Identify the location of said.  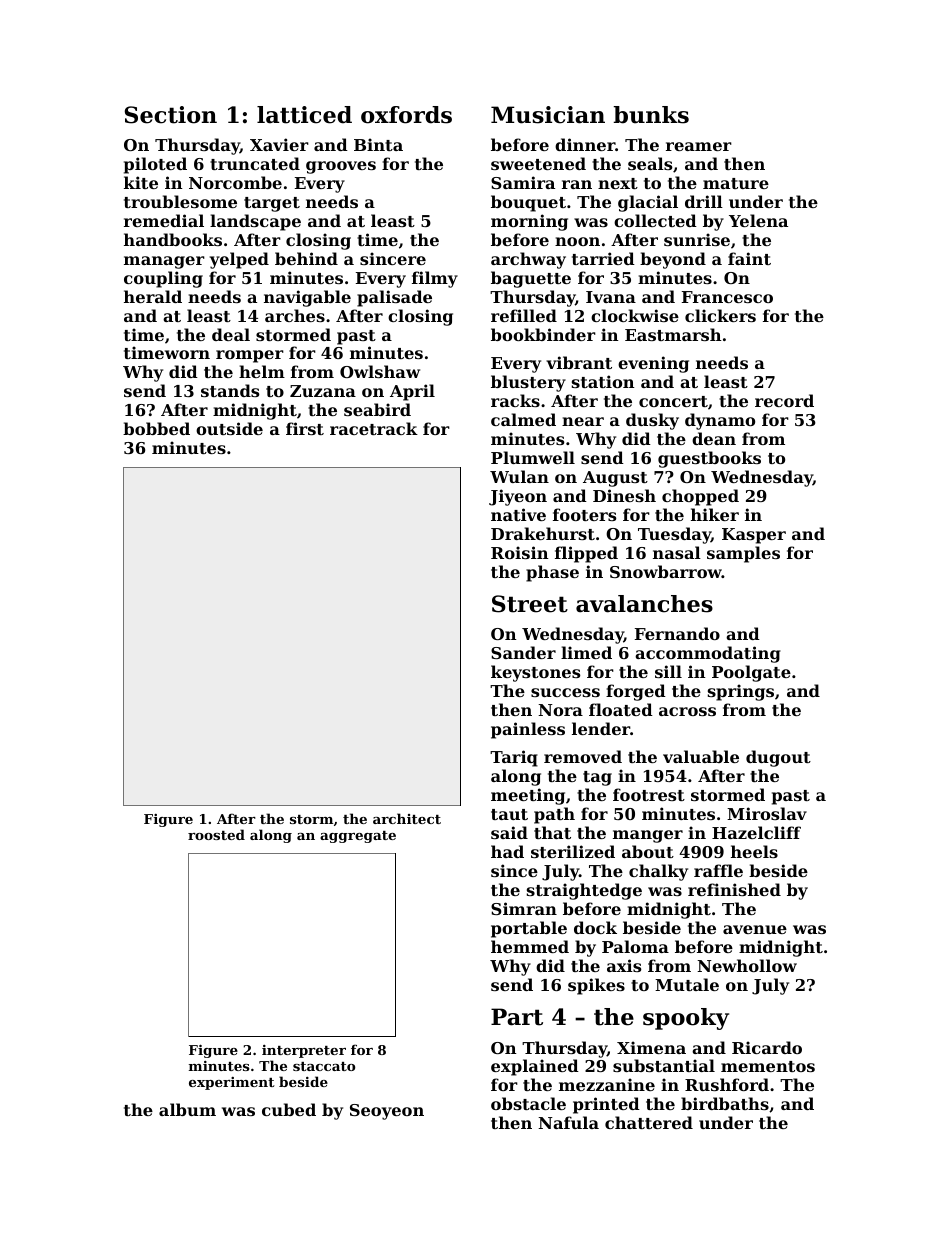
(509, 832).
